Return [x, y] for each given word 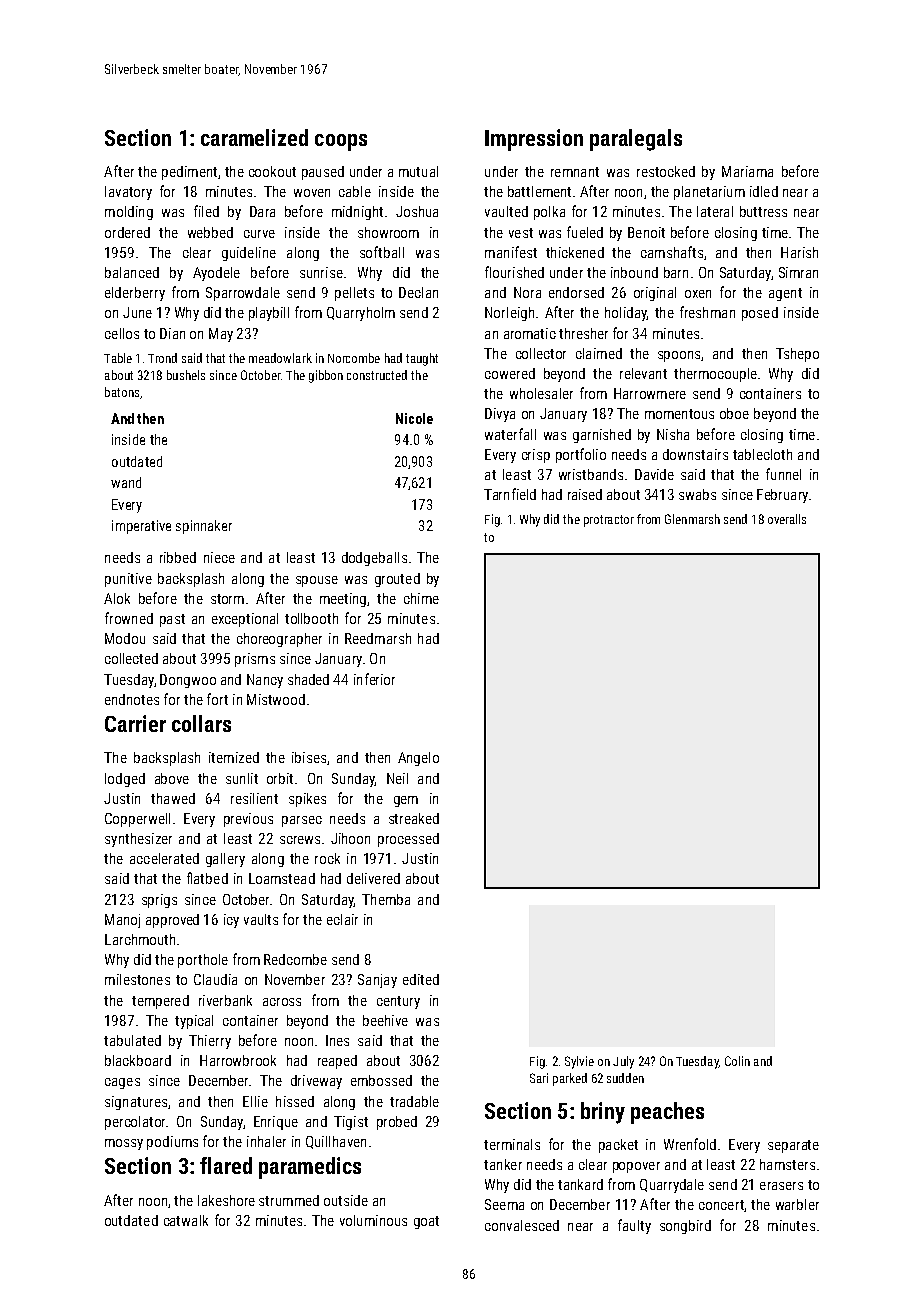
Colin [737, 1061]
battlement [539, 191]
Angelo [418, 759]
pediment [189, 173]
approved [172, 921]
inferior [374, 679]
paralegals [636, 140]
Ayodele [216, 274]
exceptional [245, 620]
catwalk [186, 1220]
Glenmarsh [692, 519]
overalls [787, 519]
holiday [626, 314]
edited [421, 979]
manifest [511, 252]
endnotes [132, 699]
